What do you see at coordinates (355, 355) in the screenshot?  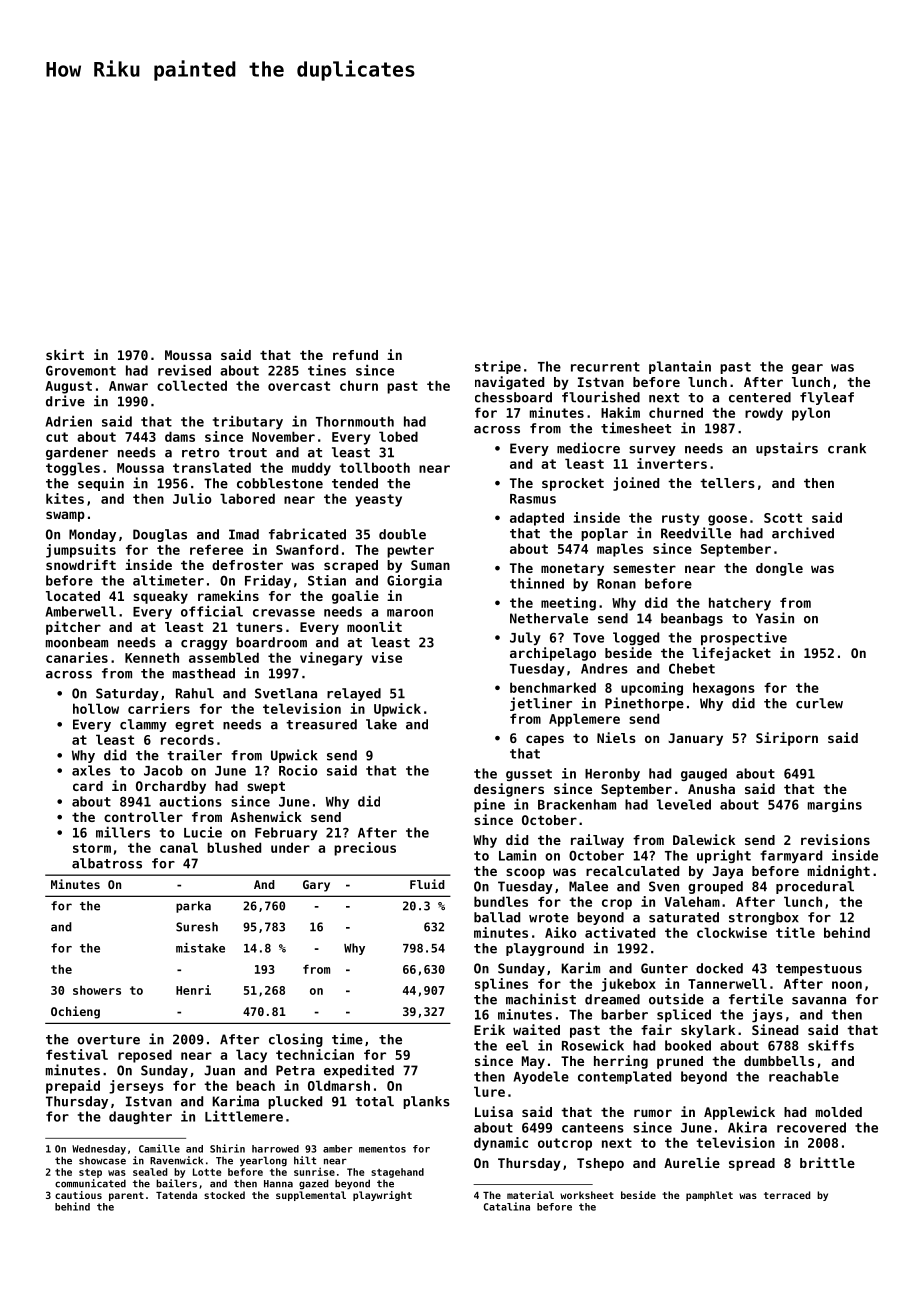 I see `refund` at bounding box center [355, 355].
